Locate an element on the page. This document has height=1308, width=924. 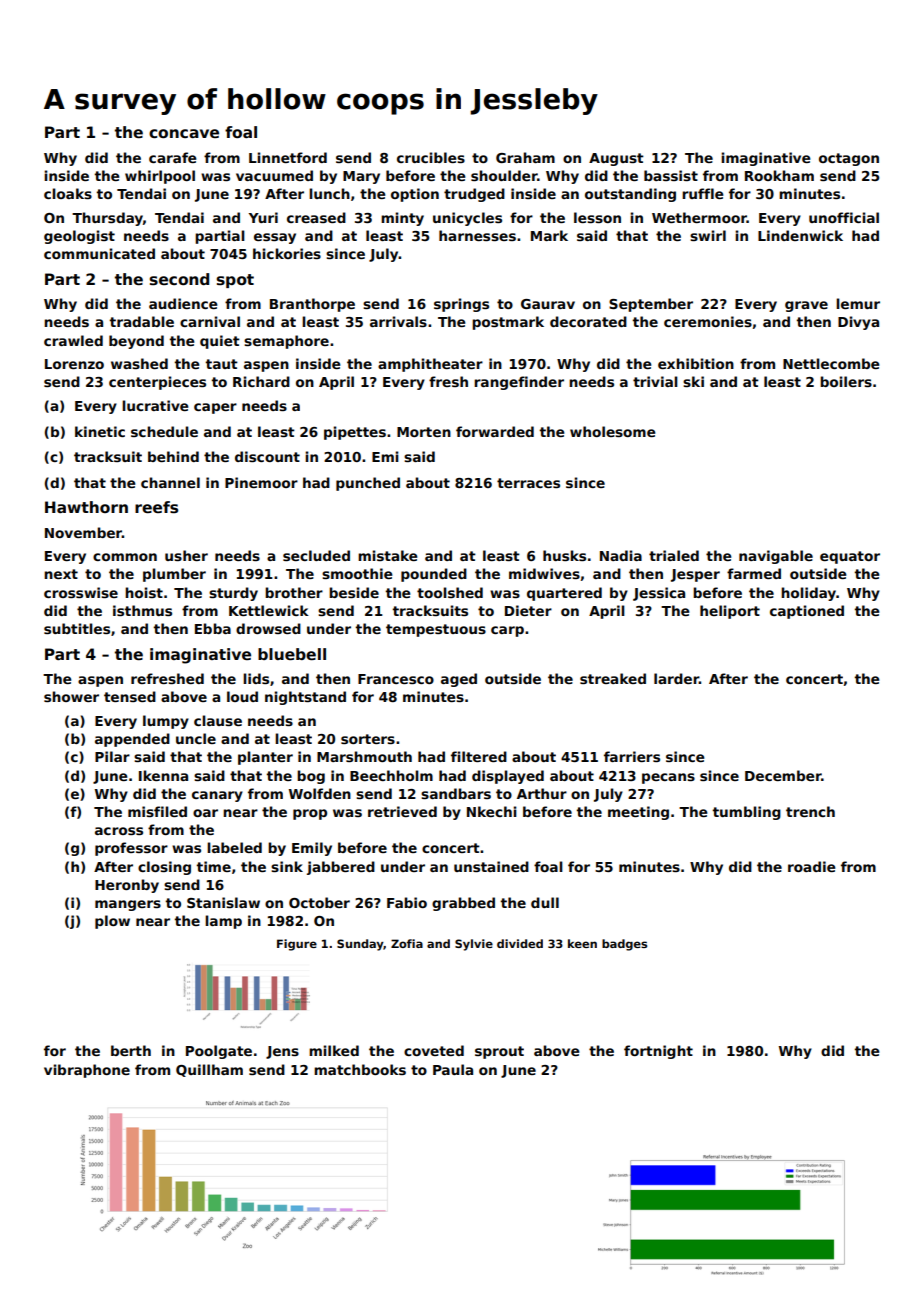
meeting is located at coordinates (638, 813).
